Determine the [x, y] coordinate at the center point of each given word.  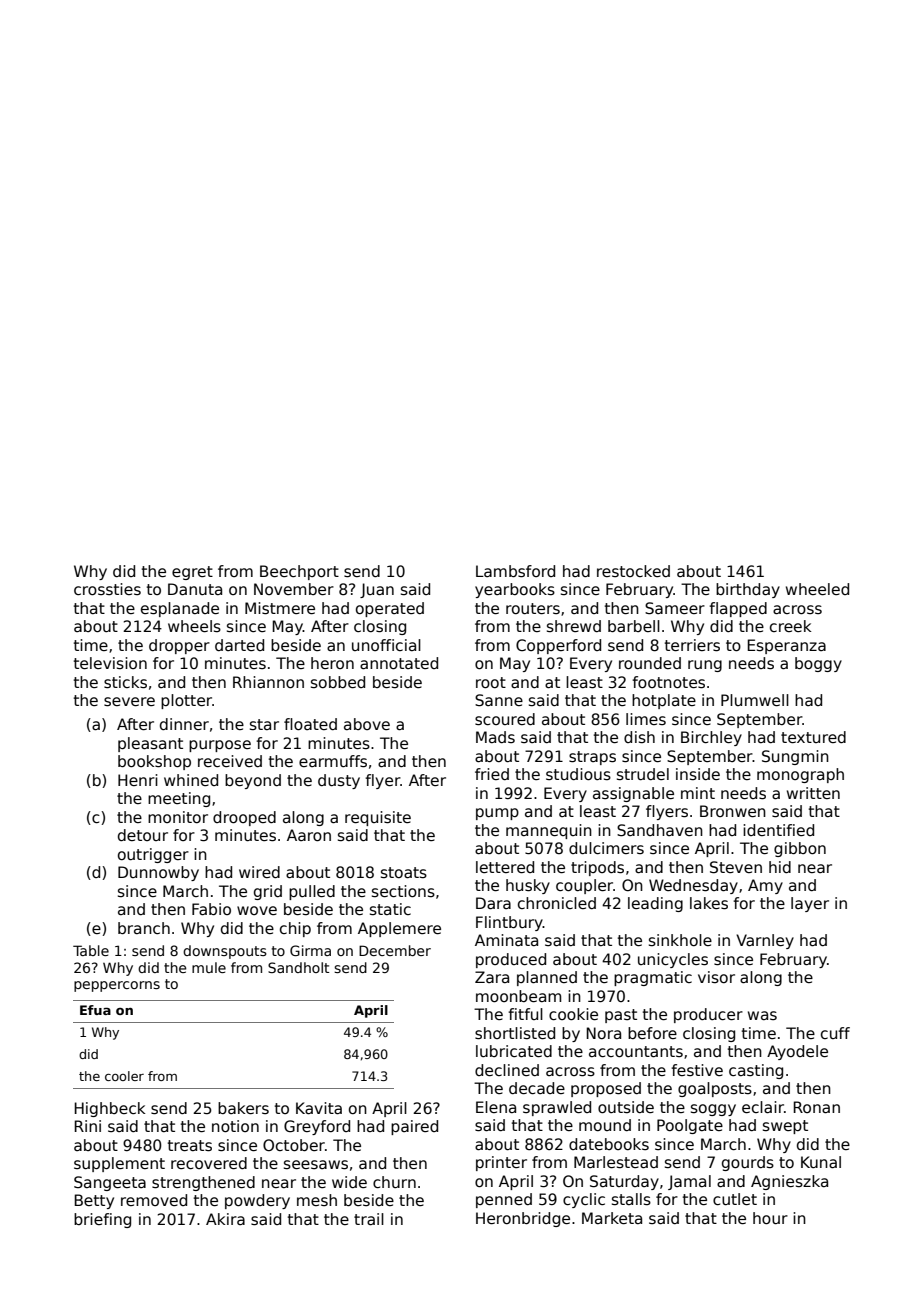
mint [698, 793]
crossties [107, 589]
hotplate [664, 701]
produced [511, 960]
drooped [244, 818]
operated [390, 609]
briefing [102, 1220]
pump [497, 814]
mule [209, 967]
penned [504, 1200]
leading [655, 904]
